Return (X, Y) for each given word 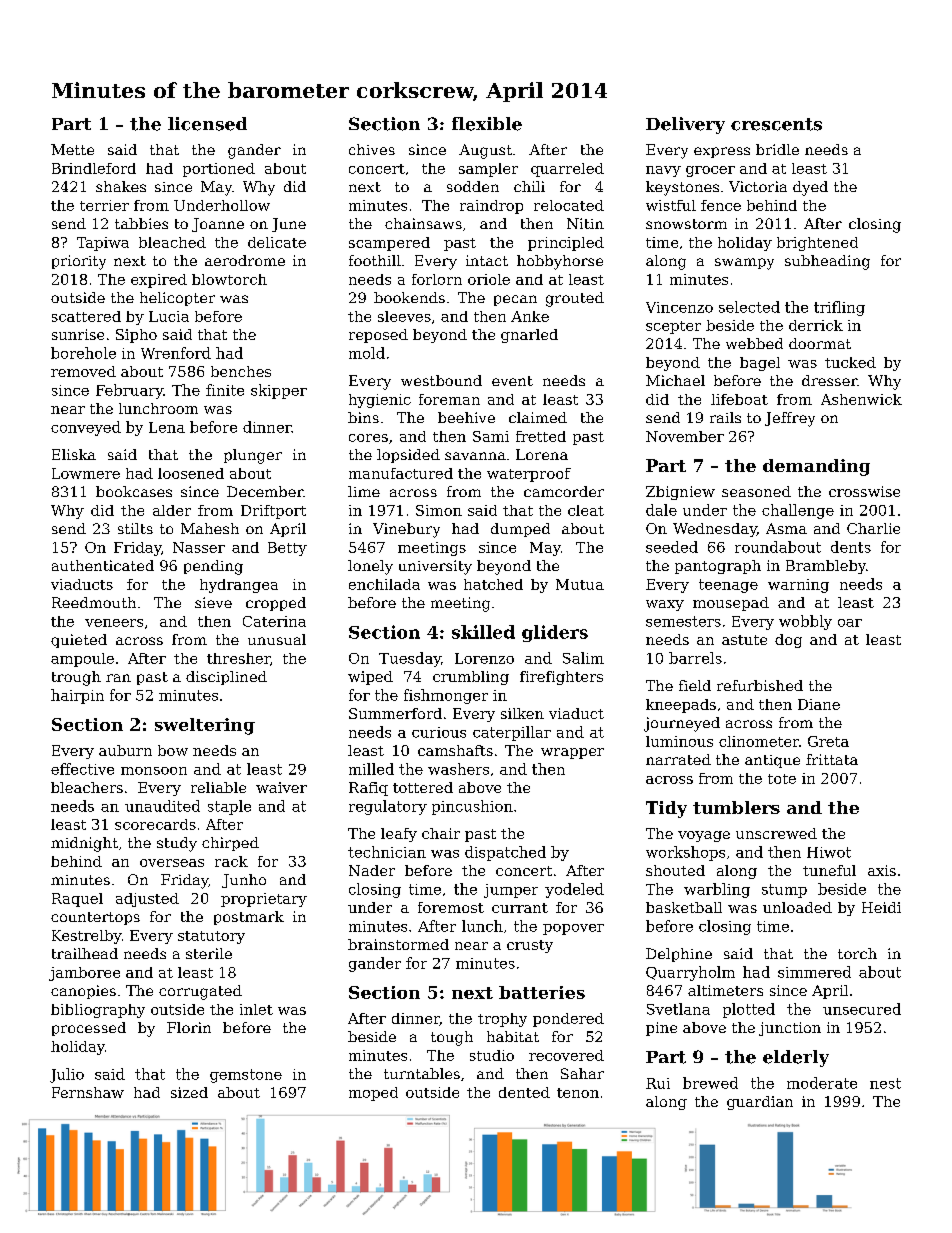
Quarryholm (690, 973)
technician (387, 852)
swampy (744, 264)
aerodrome (245, 260)
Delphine (679, 955)
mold (367, 353)
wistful (671, 205)
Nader (372, 870)
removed (83, 371)
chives (372, 149)
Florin (189, 1027)
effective (82, 769)
